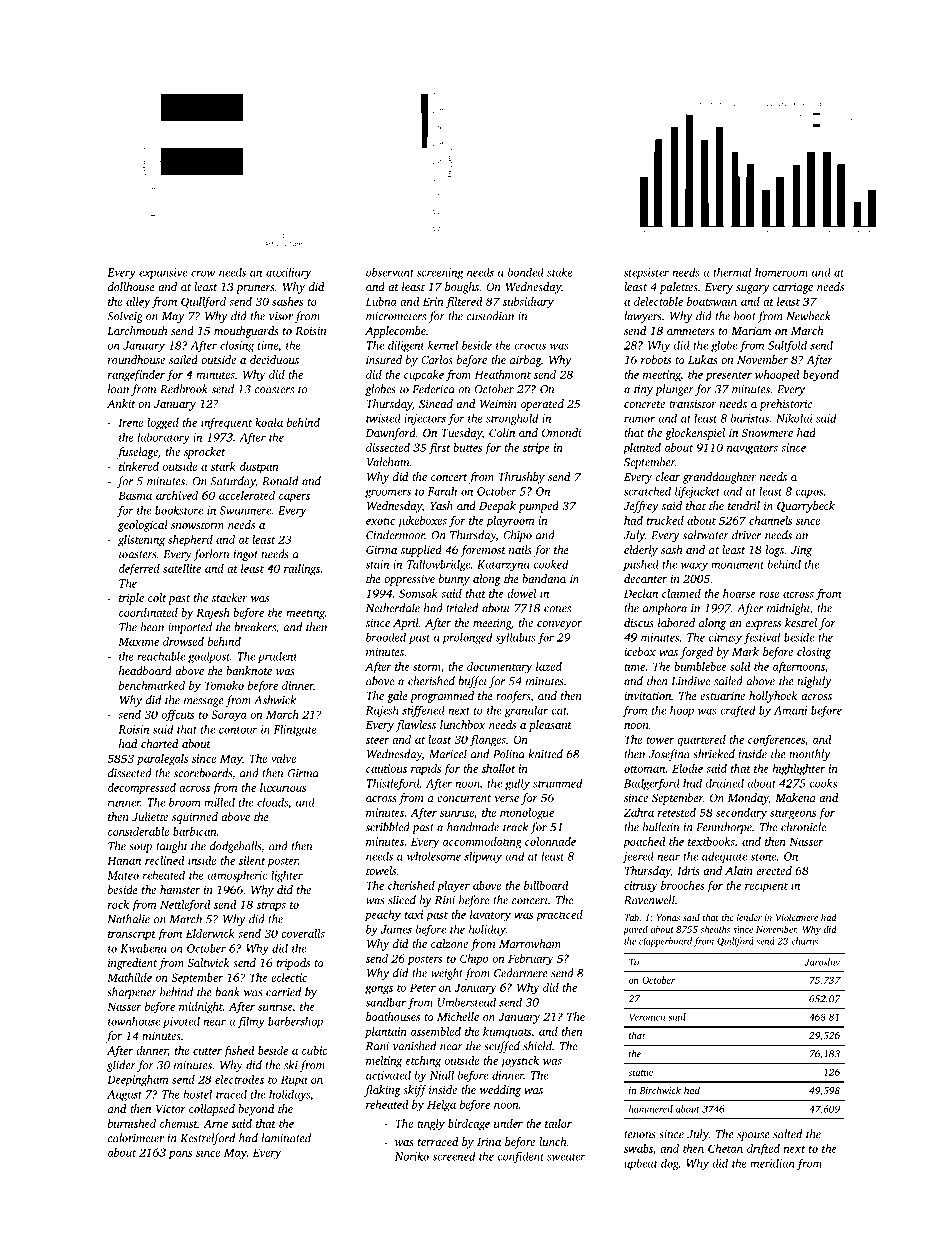 The image size is (952, 1233). I want to click on bulletin, so click(661, 827).
